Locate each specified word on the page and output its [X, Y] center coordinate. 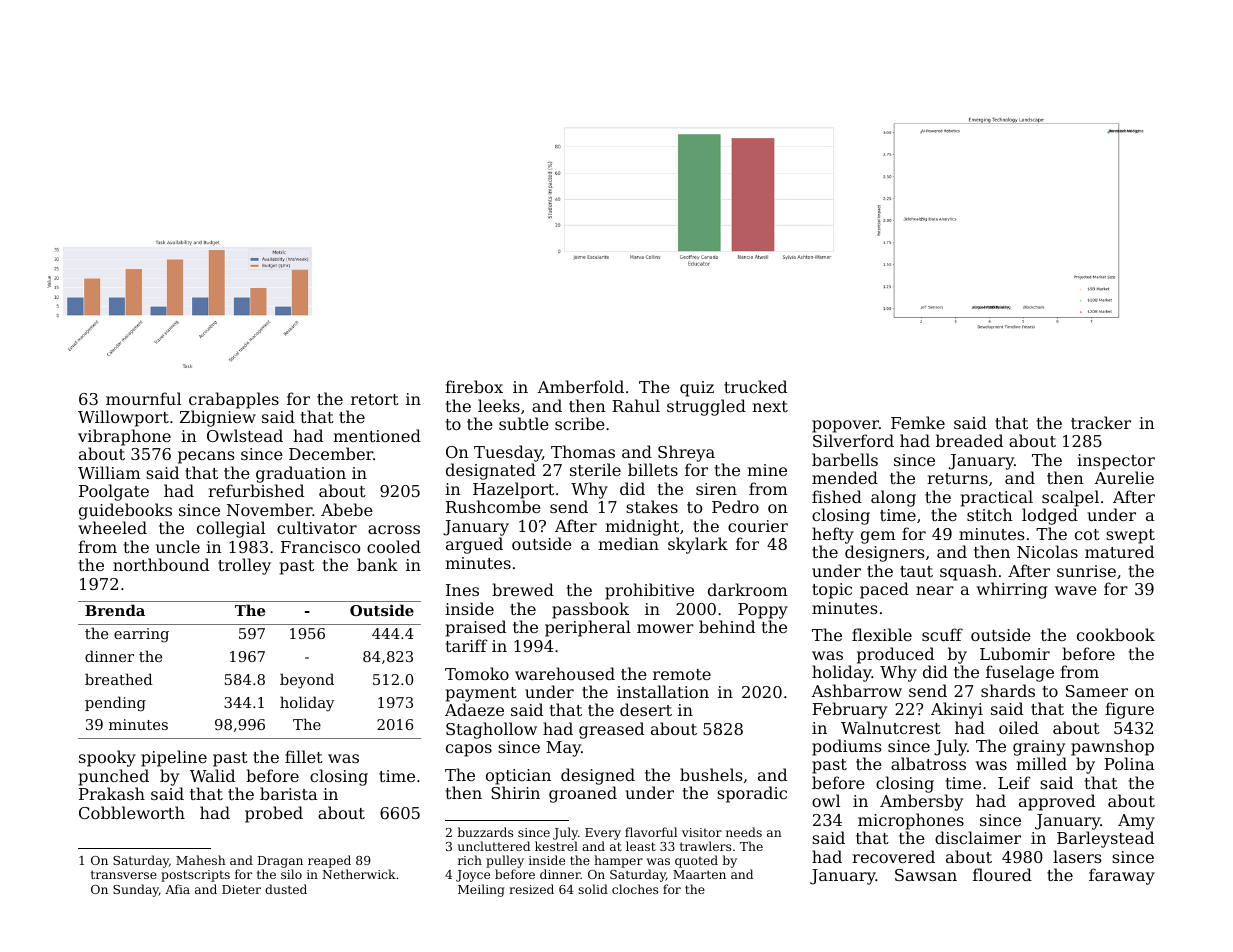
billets [653, 469]
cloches [635, 889]
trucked [755, 386]
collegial [231, 529]
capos [469, 750]
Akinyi [957, 710]
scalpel [1070, 498]
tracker [1101, 422]
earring [141, 635]
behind [727, 626]
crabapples [234, 400]
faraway [1122, 876]
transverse [124, 874]
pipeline [174, 758]
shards [1008, 690]
